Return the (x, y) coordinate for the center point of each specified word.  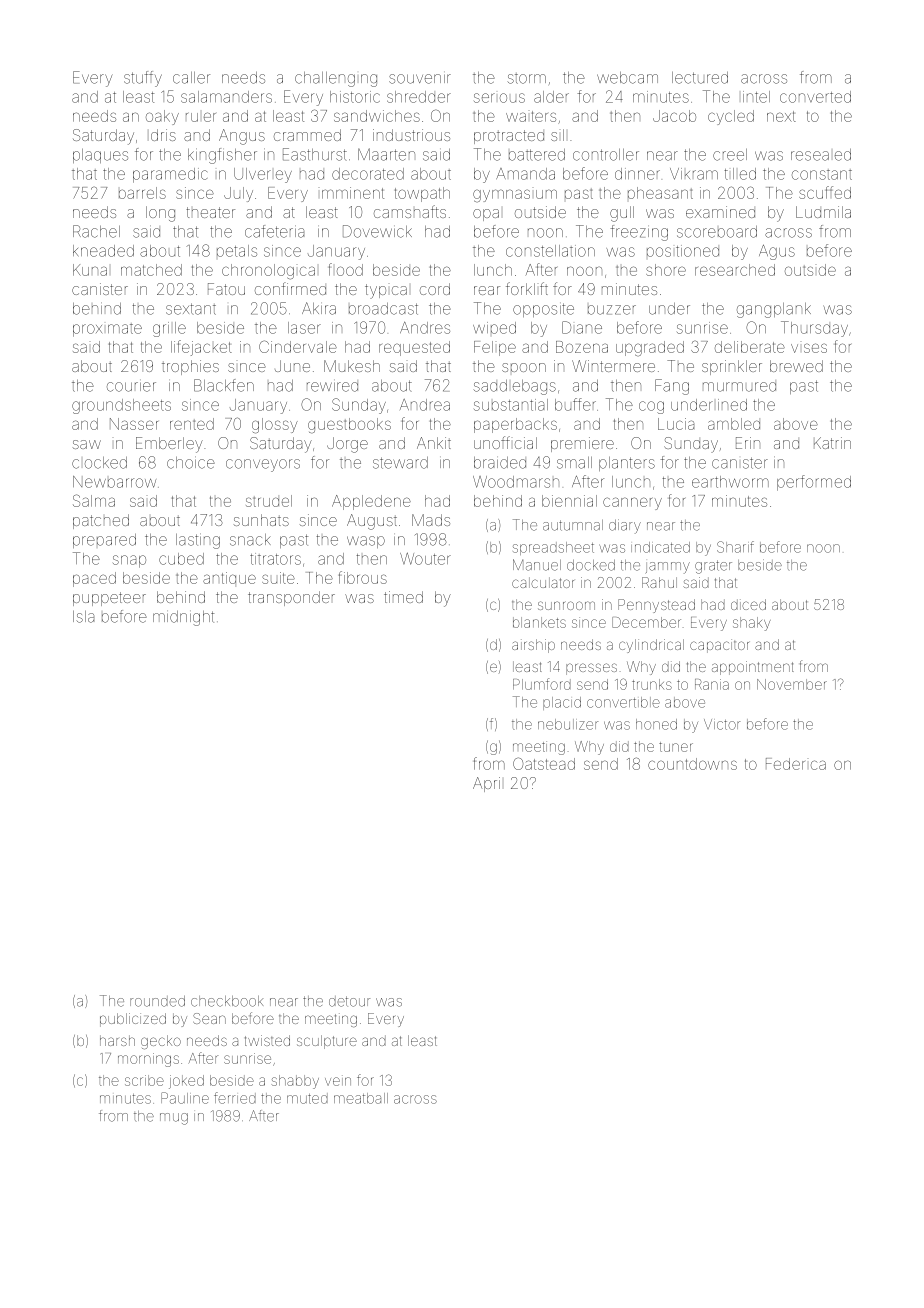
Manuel (537, 565)
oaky (162, 117)
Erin (748, 443)
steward (400, 463)
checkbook (227, 1001)
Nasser (134, 424)
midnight (183, 618)
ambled (734, 424)
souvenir (420, 79)
